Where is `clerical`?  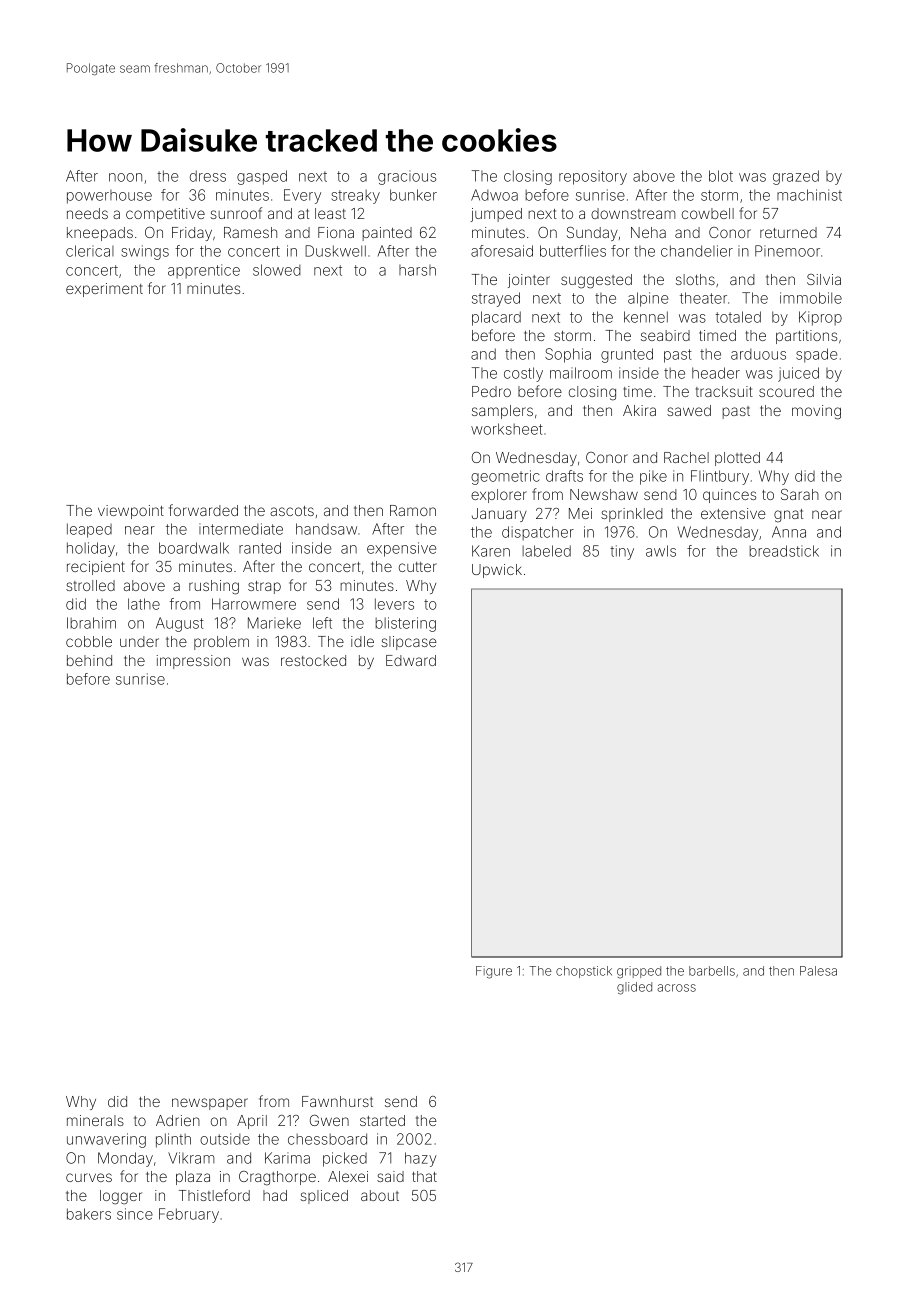
clerical is located at coordinates (90, 251).
